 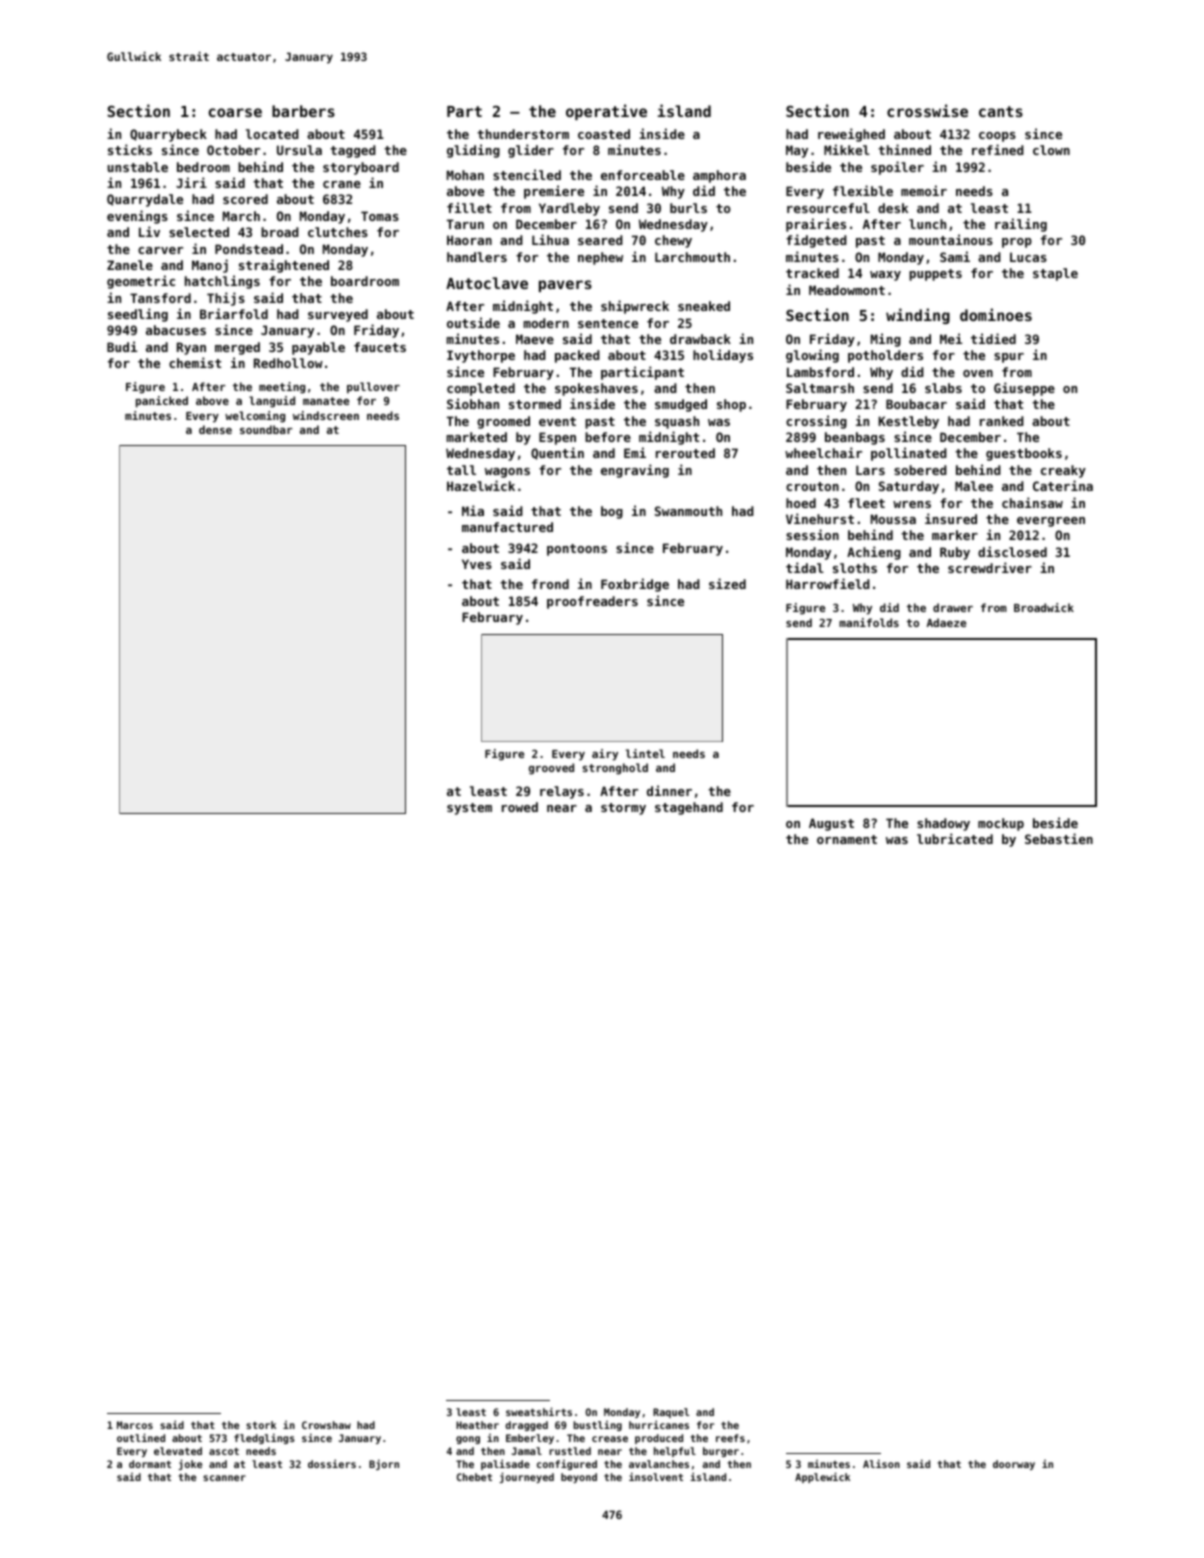 What do you see at coordinates (955, 838) in the document?
I see `lubricated` at bounding box center [955, 838].
